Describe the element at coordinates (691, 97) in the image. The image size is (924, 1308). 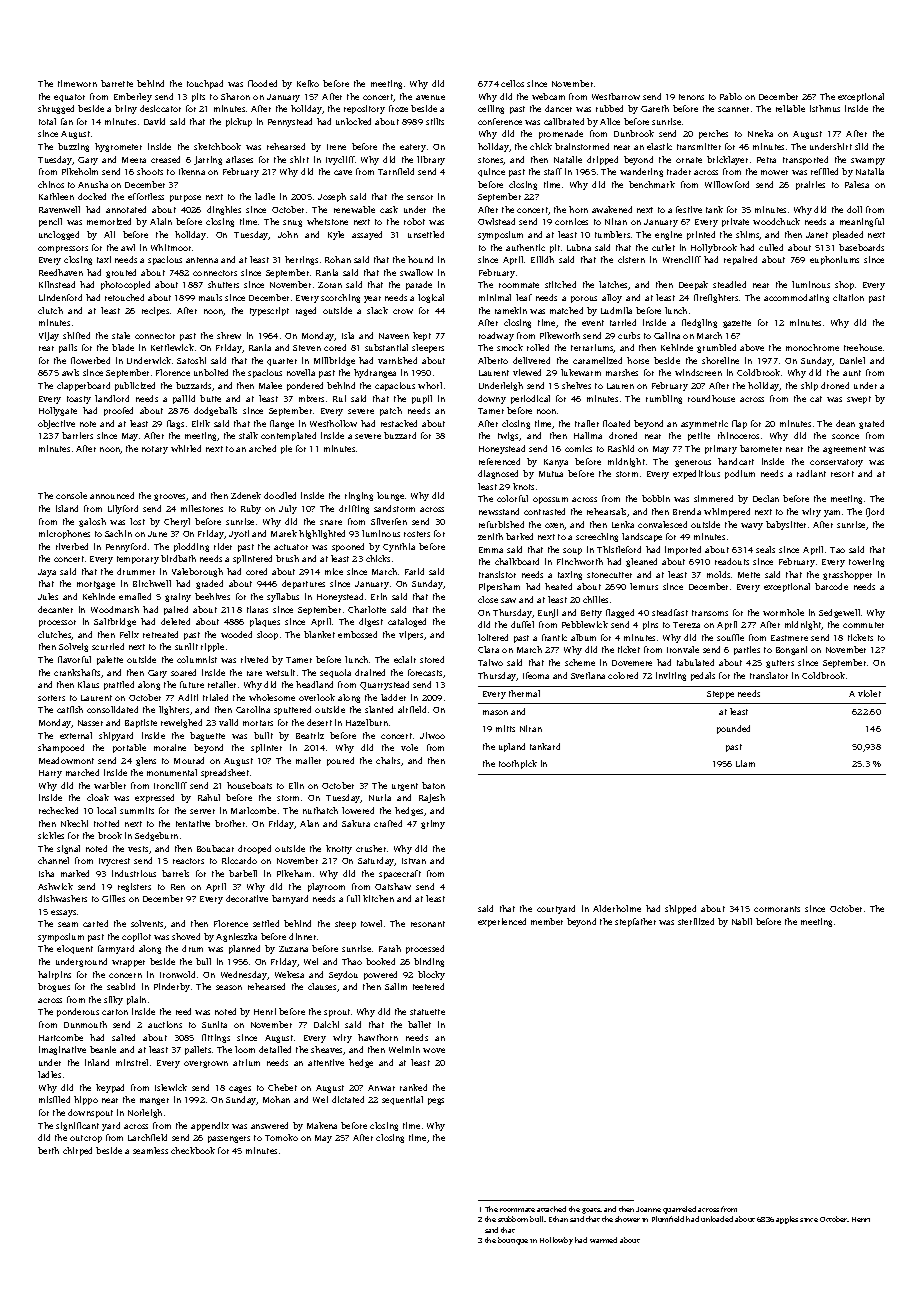
I see `tenons` at that location.
